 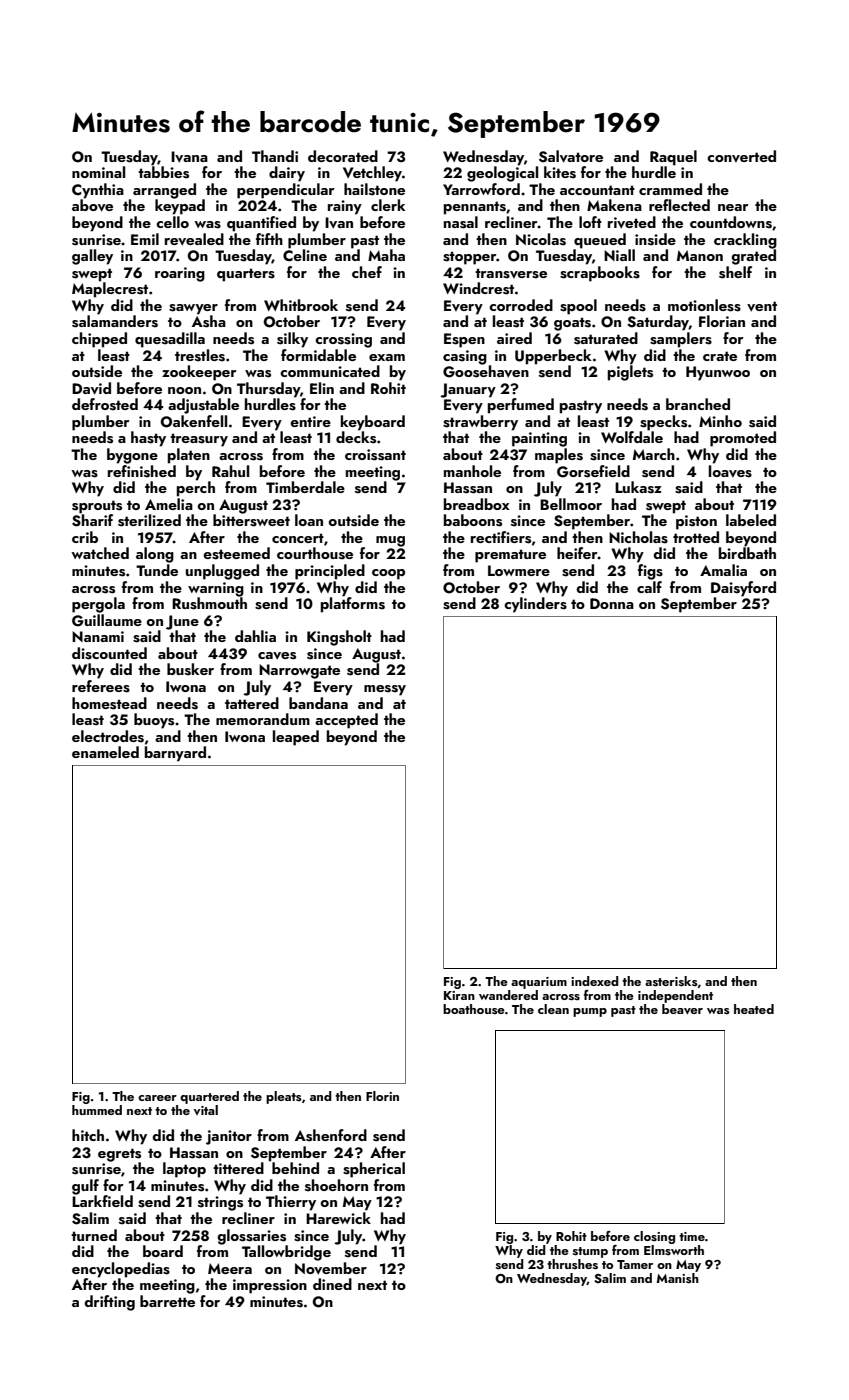 What do you see at coordinates (230, 471) in the screenshot?
I see `Rahul` at bounding box center [230, 471].
